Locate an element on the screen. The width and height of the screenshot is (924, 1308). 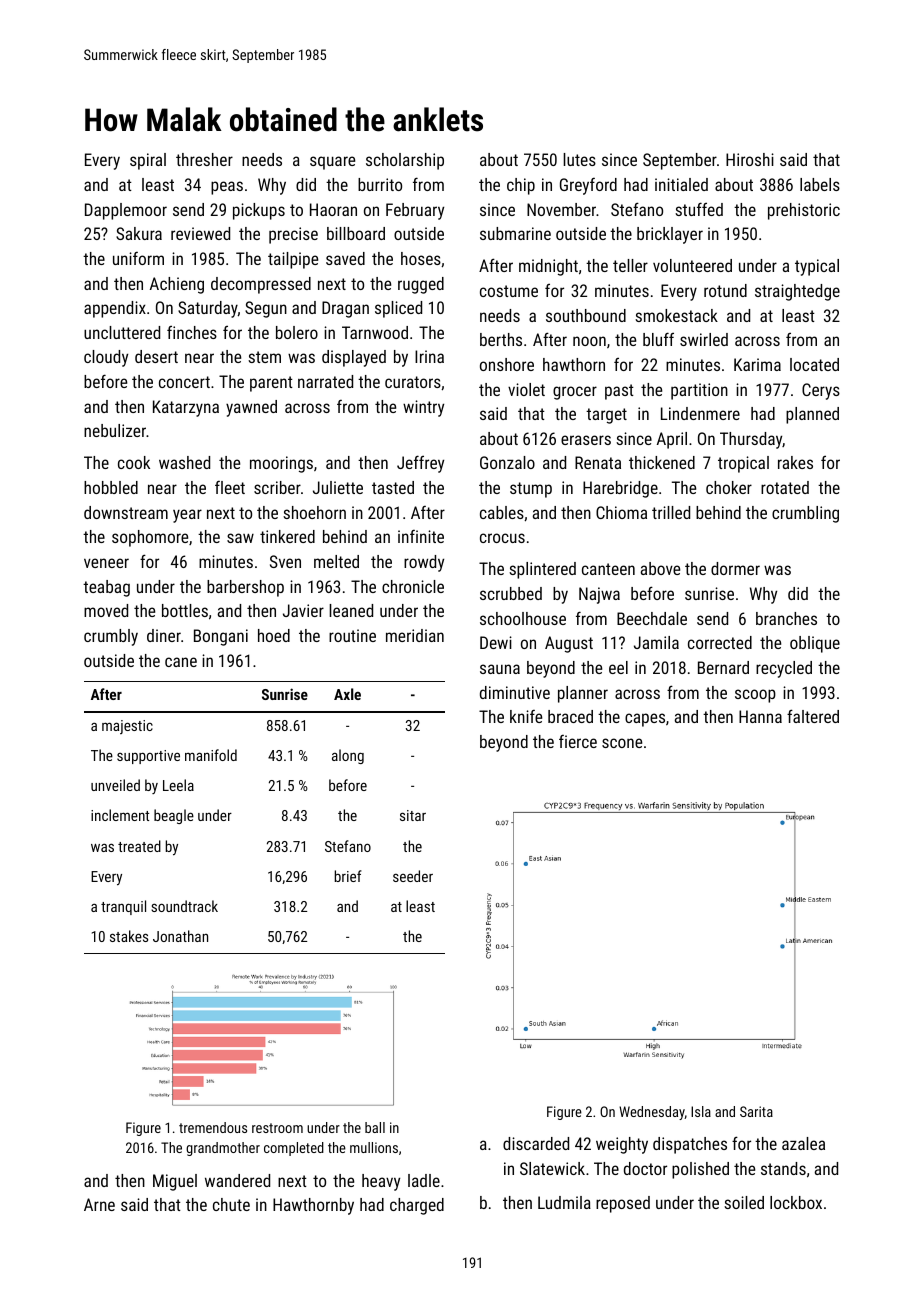
Dewi is located at coordinates (496, 642).
